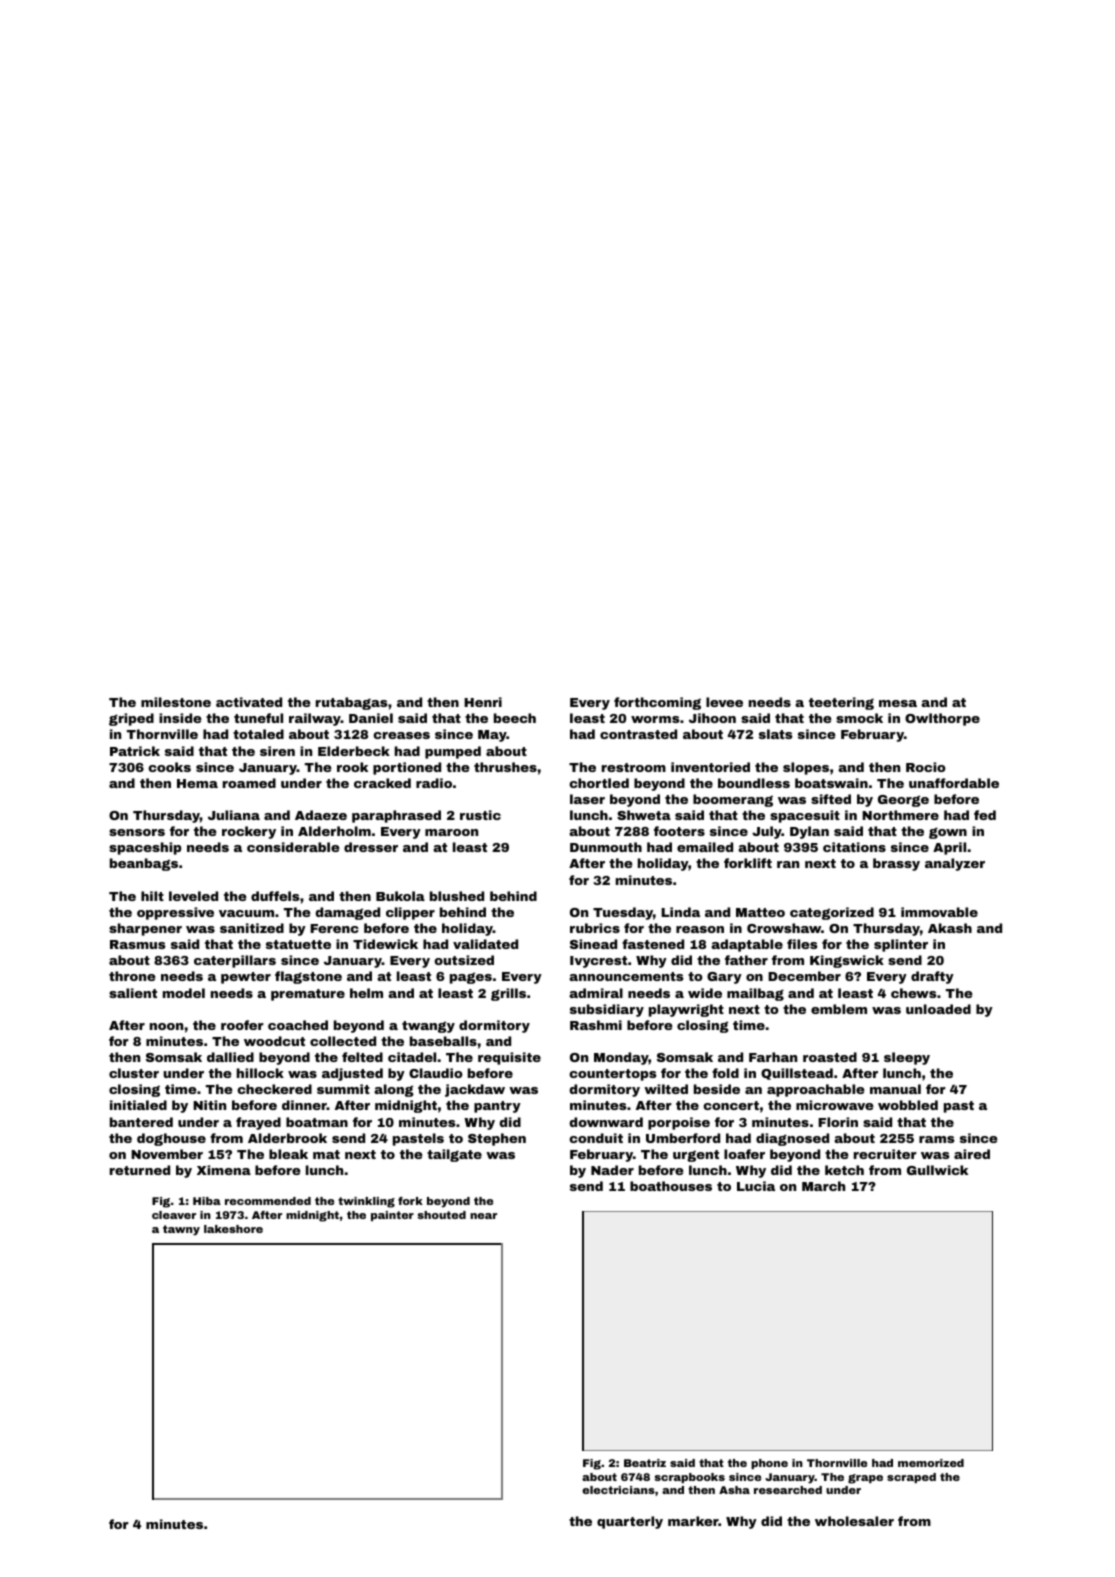  I want to click on Sinead, so click(593, 944).
